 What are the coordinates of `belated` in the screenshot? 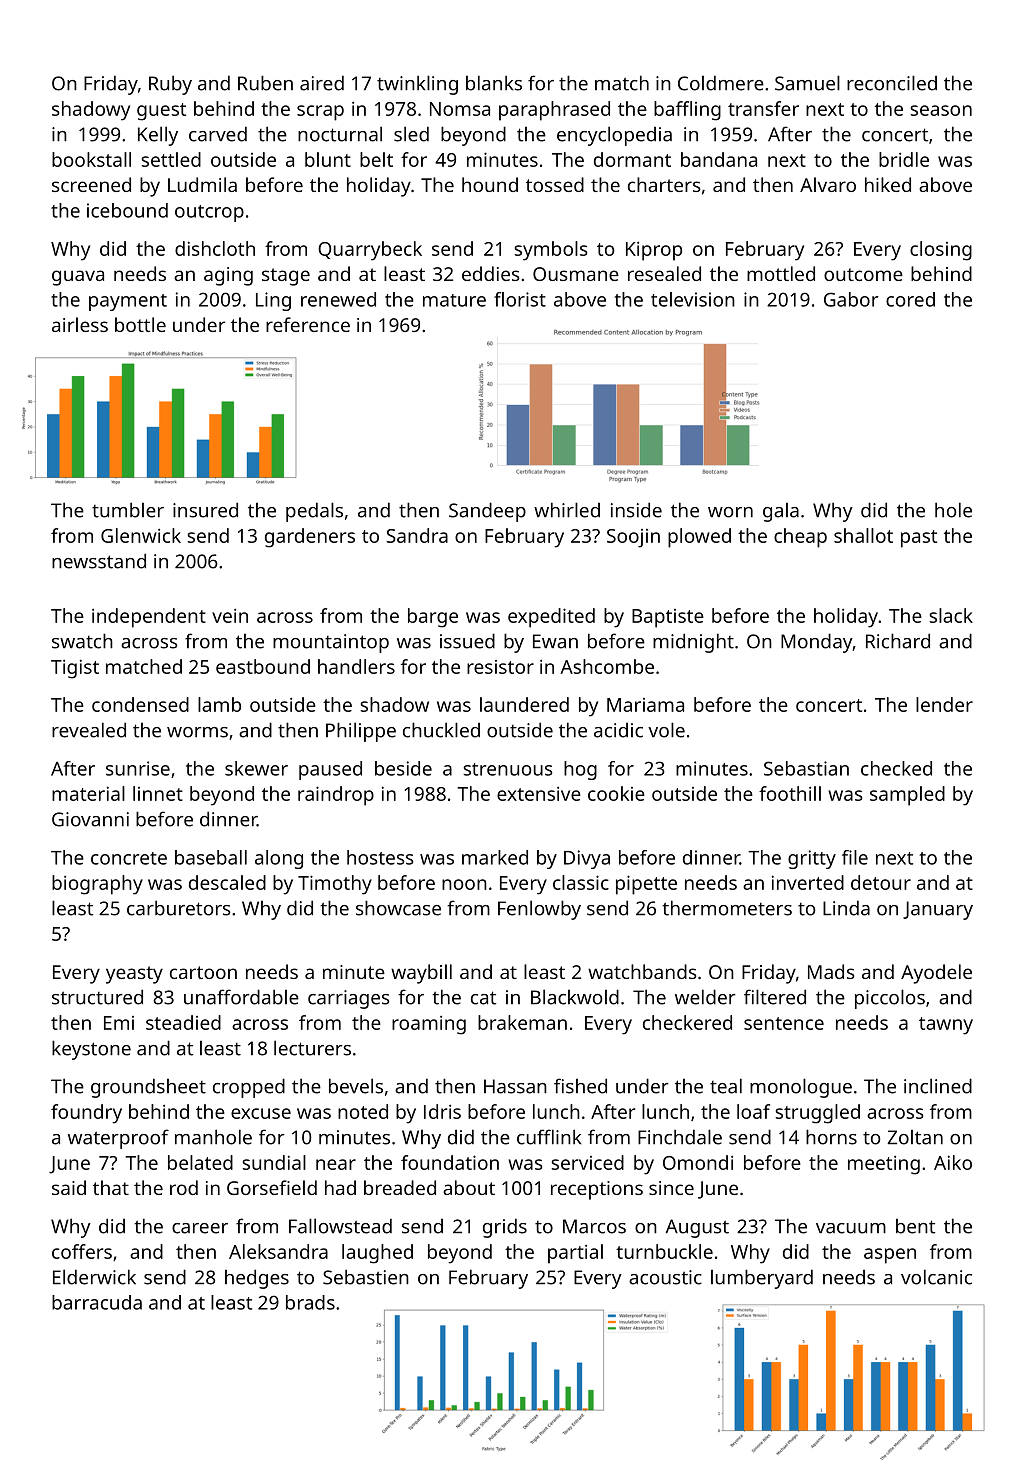 It's located at (200, 1162).
